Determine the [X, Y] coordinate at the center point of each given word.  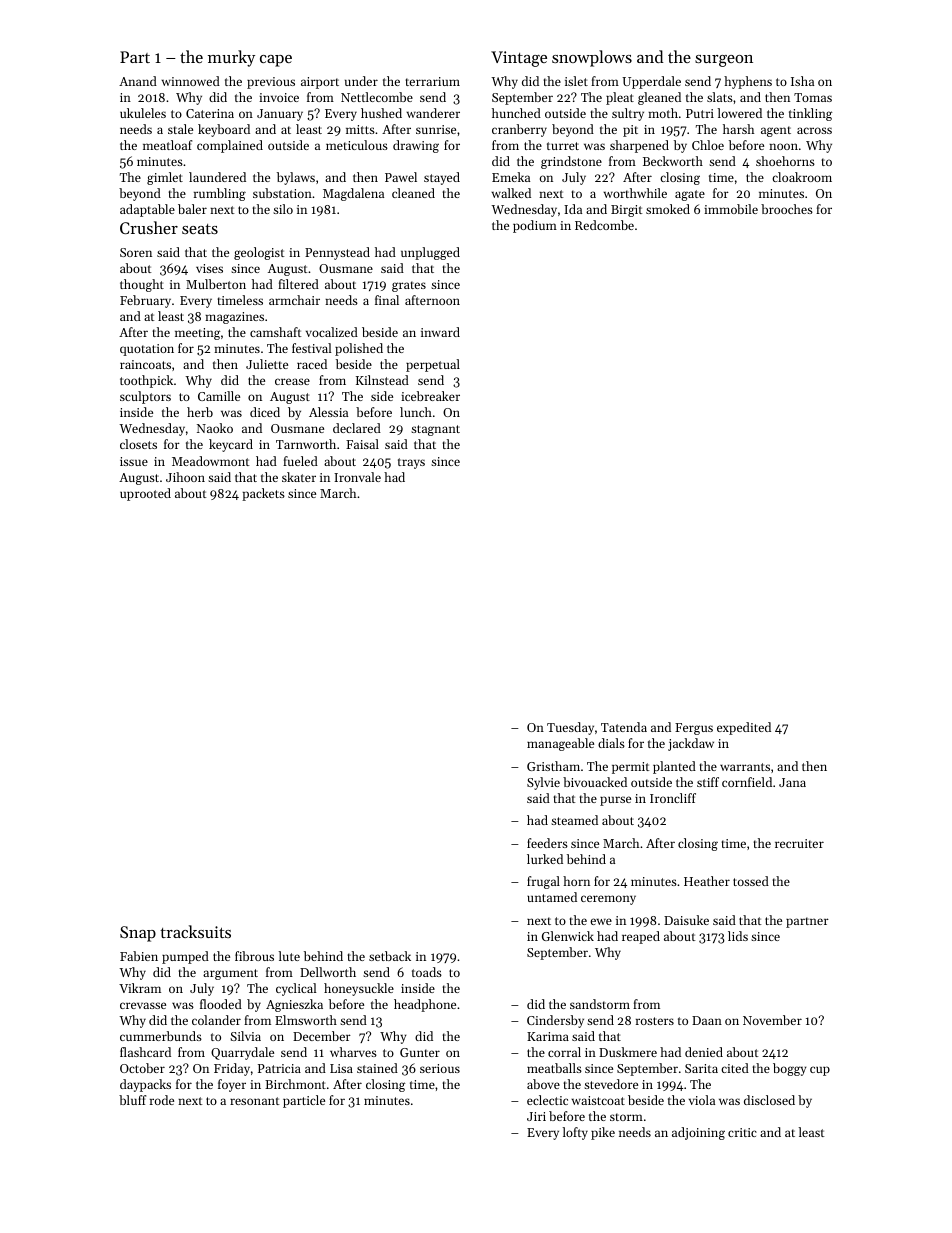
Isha [802, 81]
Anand [138, 81]
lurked [545, 859]
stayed [442, 178]
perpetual [433, 365]
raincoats [145, 364]
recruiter [799, 843]
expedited [744, 728]
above [543, 1084]
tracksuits [195, 931]
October [142, 1068]
